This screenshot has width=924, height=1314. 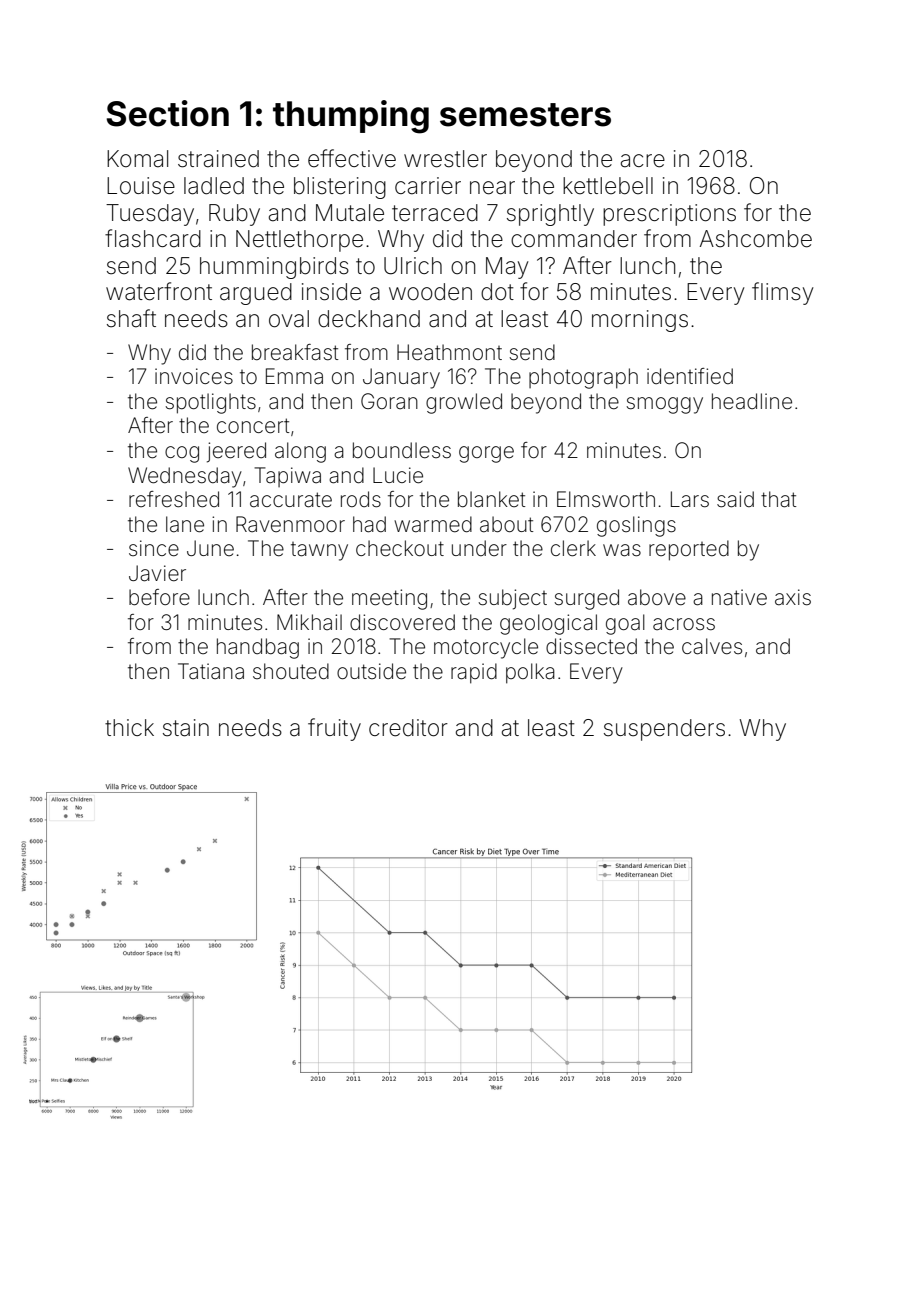 What do you see at coordinates (497, 292) in the screenshot?
I see `dot` at bounding box center [497, 292].
